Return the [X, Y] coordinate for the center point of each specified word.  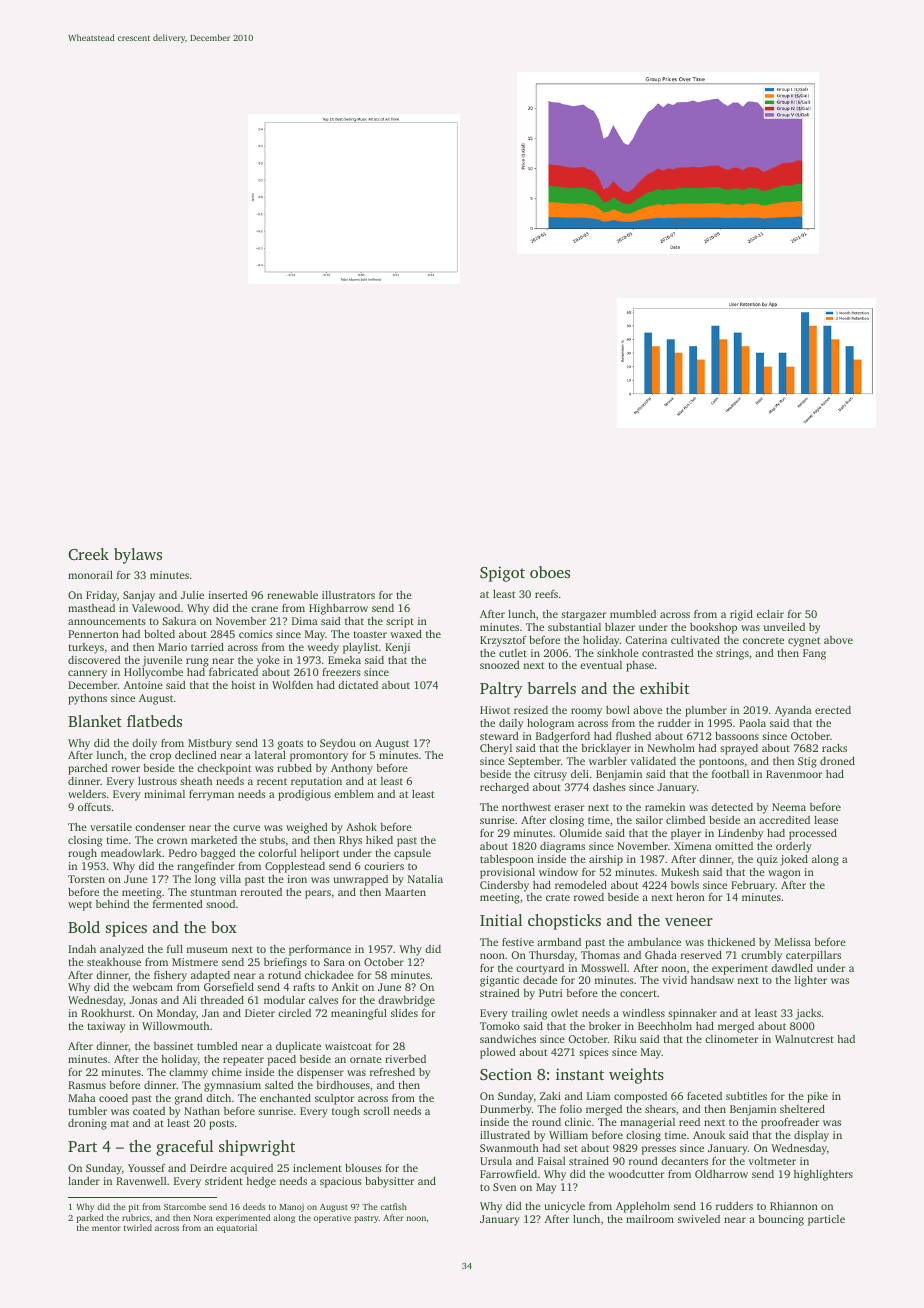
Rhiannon [794, 1206]
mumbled [633, 614]
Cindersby [504, 886]
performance [320, 950]
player [686, 834]
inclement [317, 1168]
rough [82, 854]
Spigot [502, 574]
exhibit [665, 688]
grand [189, 1099]
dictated [358, 685]
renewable [292, 595]
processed [813, 834]
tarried [207, 647]
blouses [363, 1168]
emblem [354, 794]
